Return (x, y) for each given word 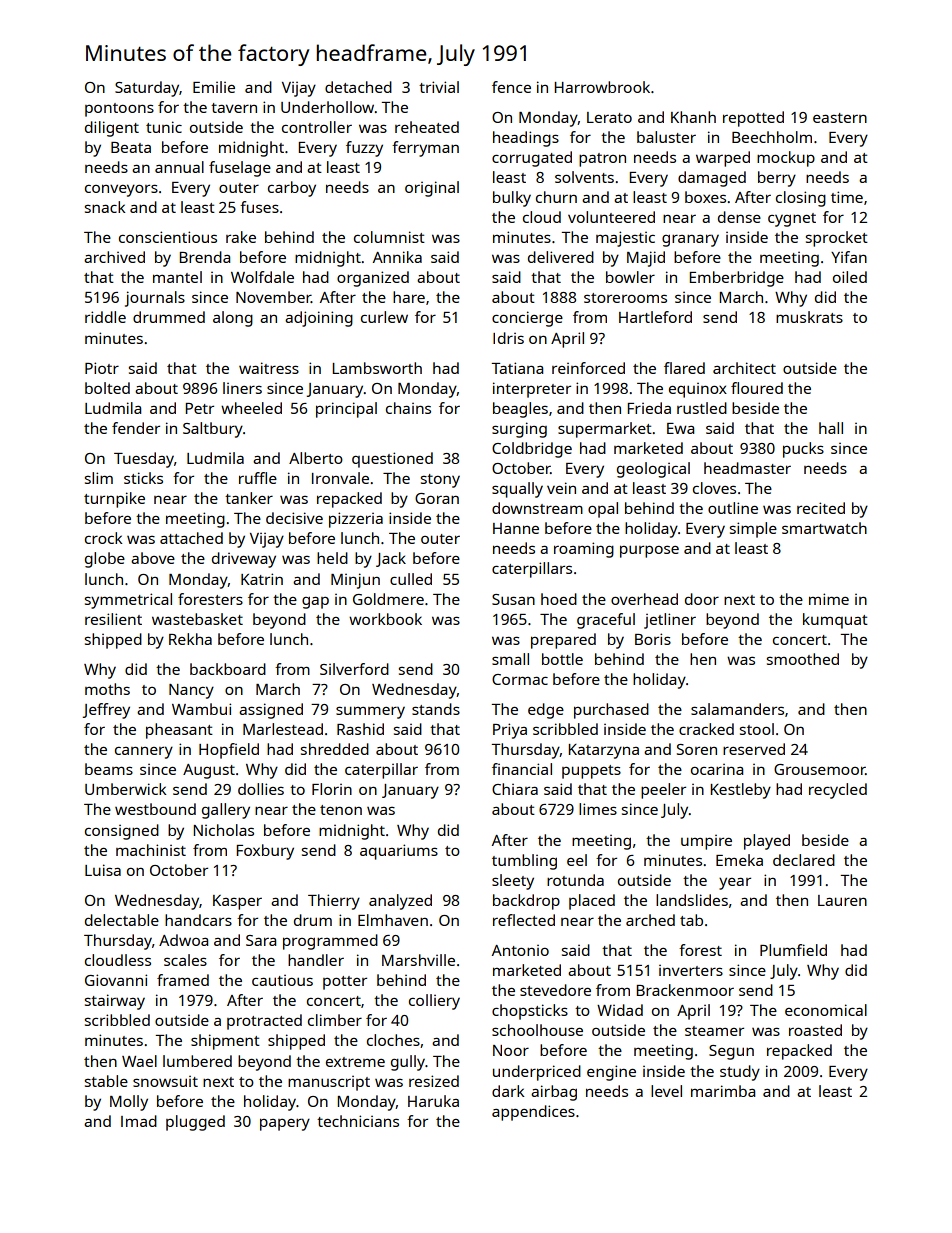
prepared (563, 641)
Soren (697, 749)
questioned (392, 460)
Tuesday (144, 460)
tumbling (524, 862)
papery (285, 1124)
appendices (533, 1113)
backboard (228, 669)
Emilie (214, 87)
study (740, 1073)
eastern (840, 118)
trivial (439, 87)
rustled (702, 408)
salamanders (737, 709)
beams (109, 769)
